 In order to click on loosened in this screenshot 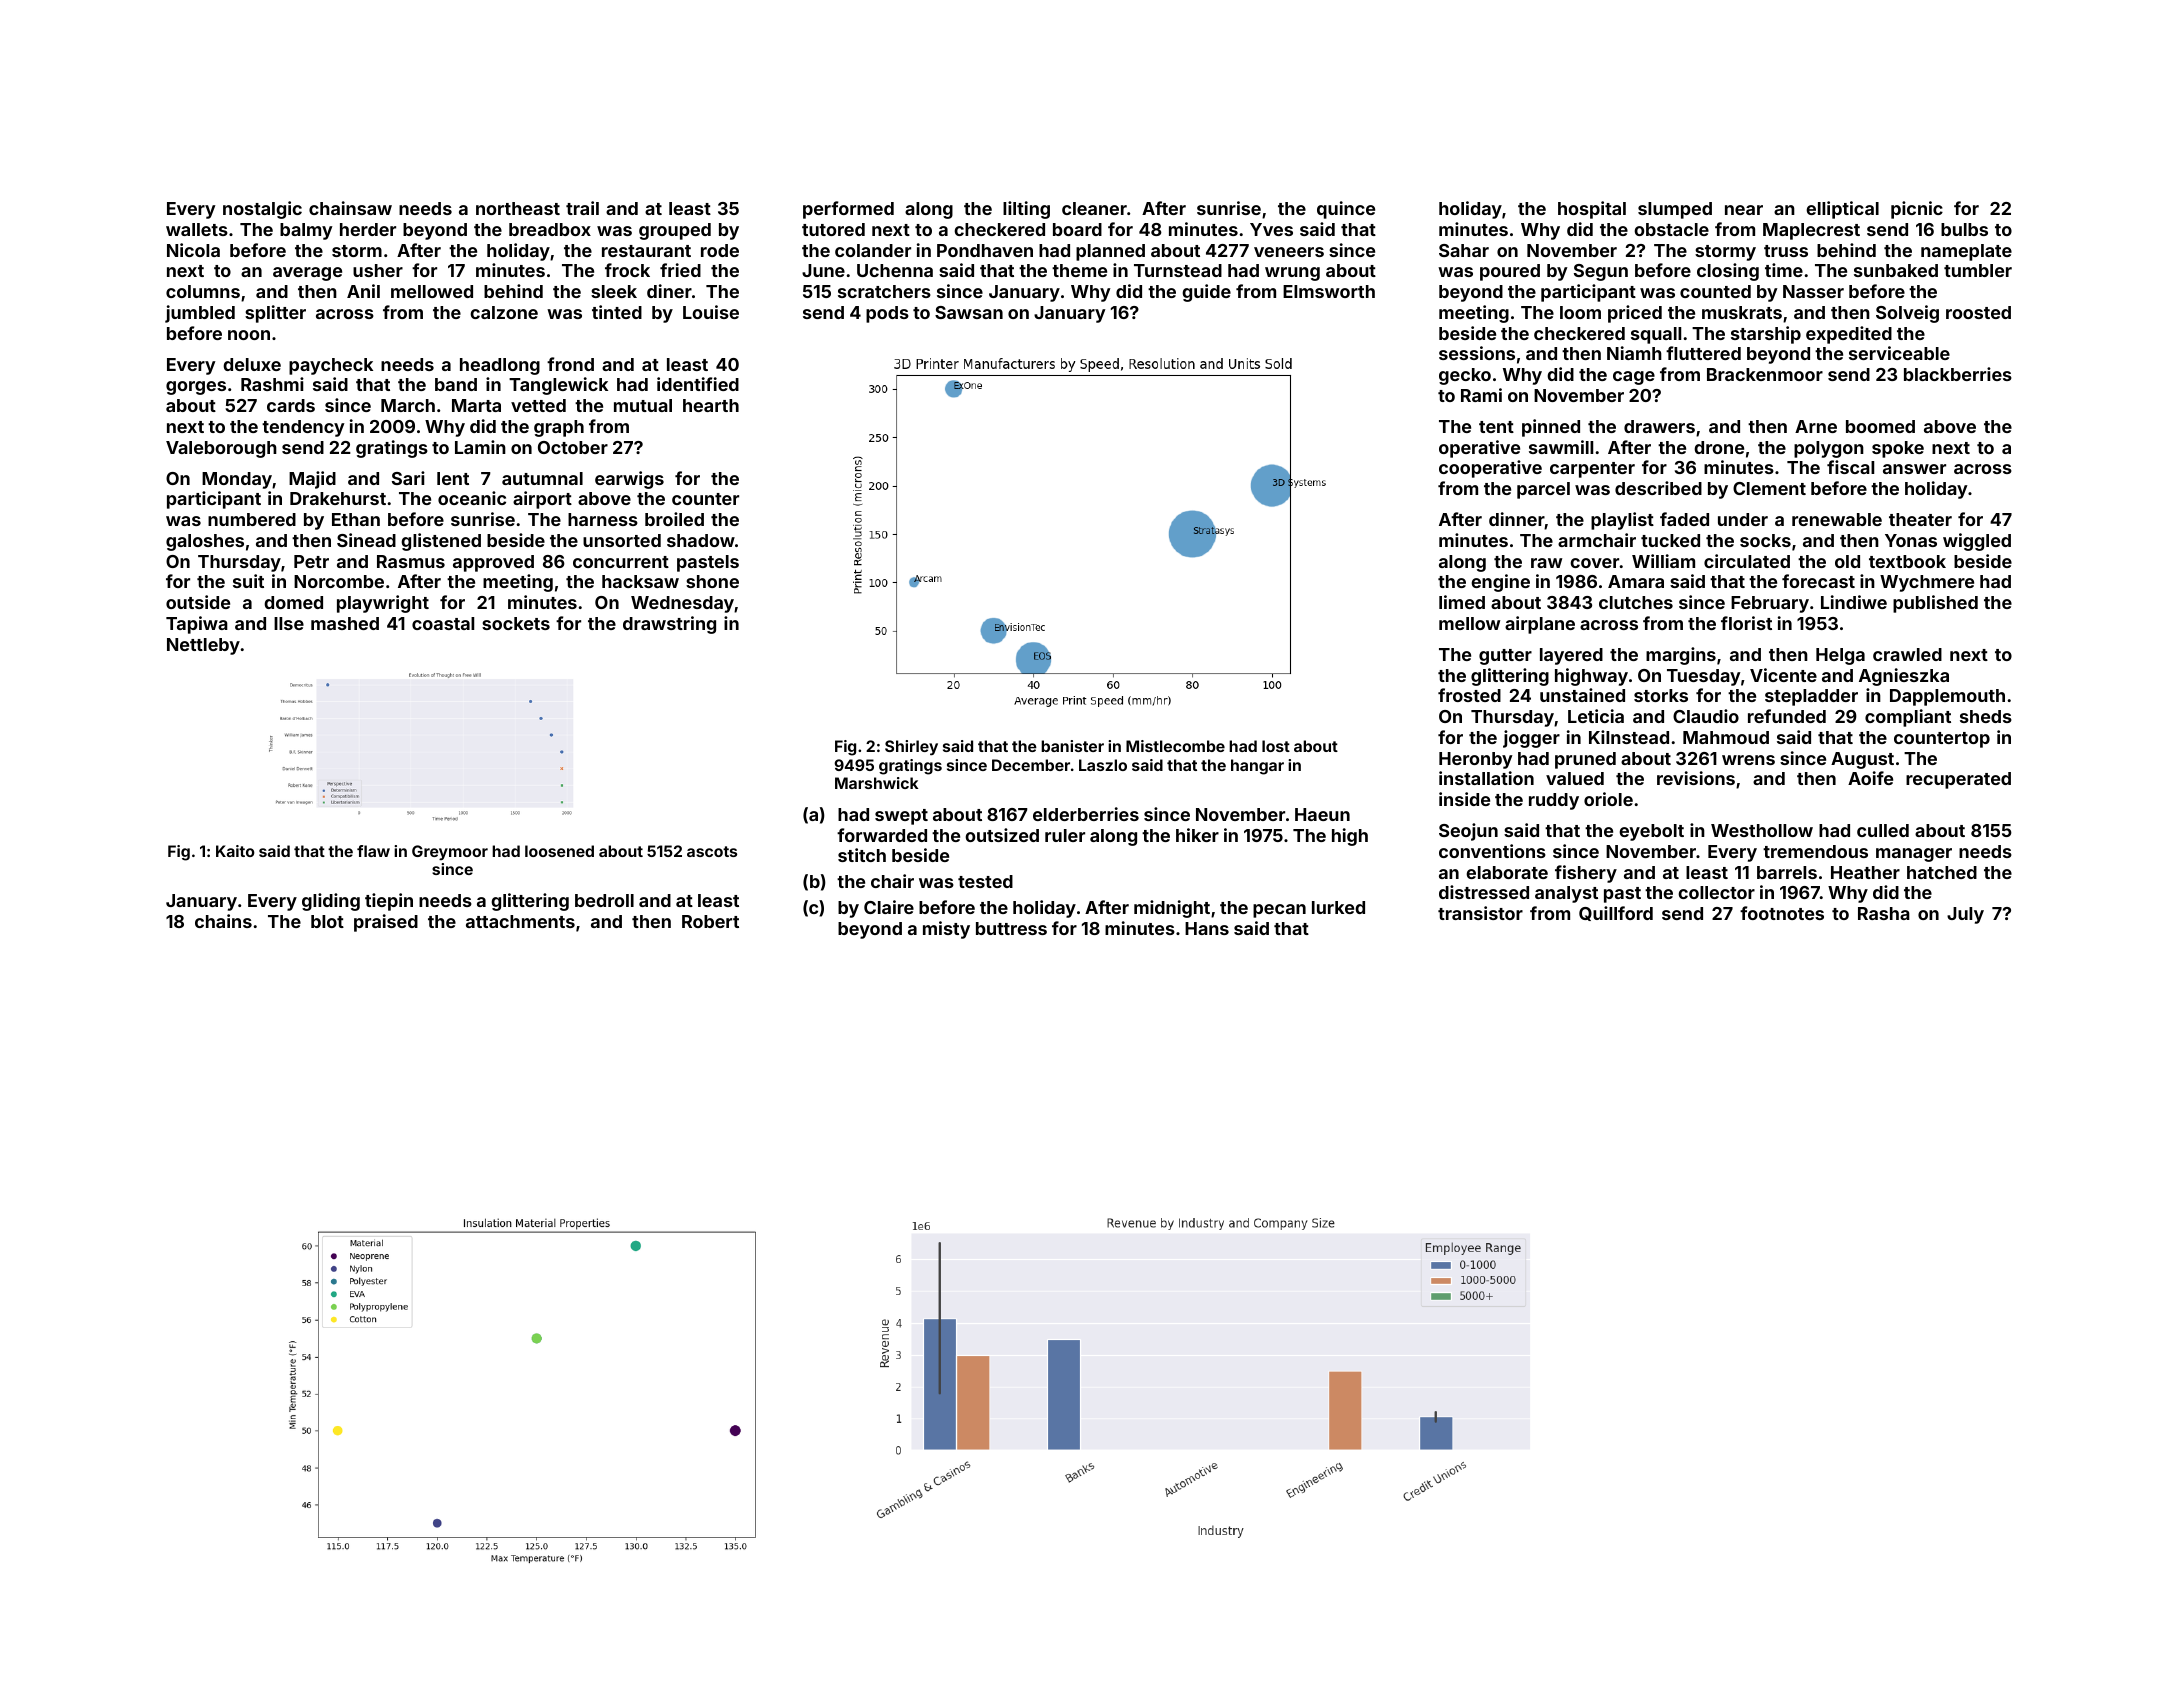, I will do `click(559, 851)`.
